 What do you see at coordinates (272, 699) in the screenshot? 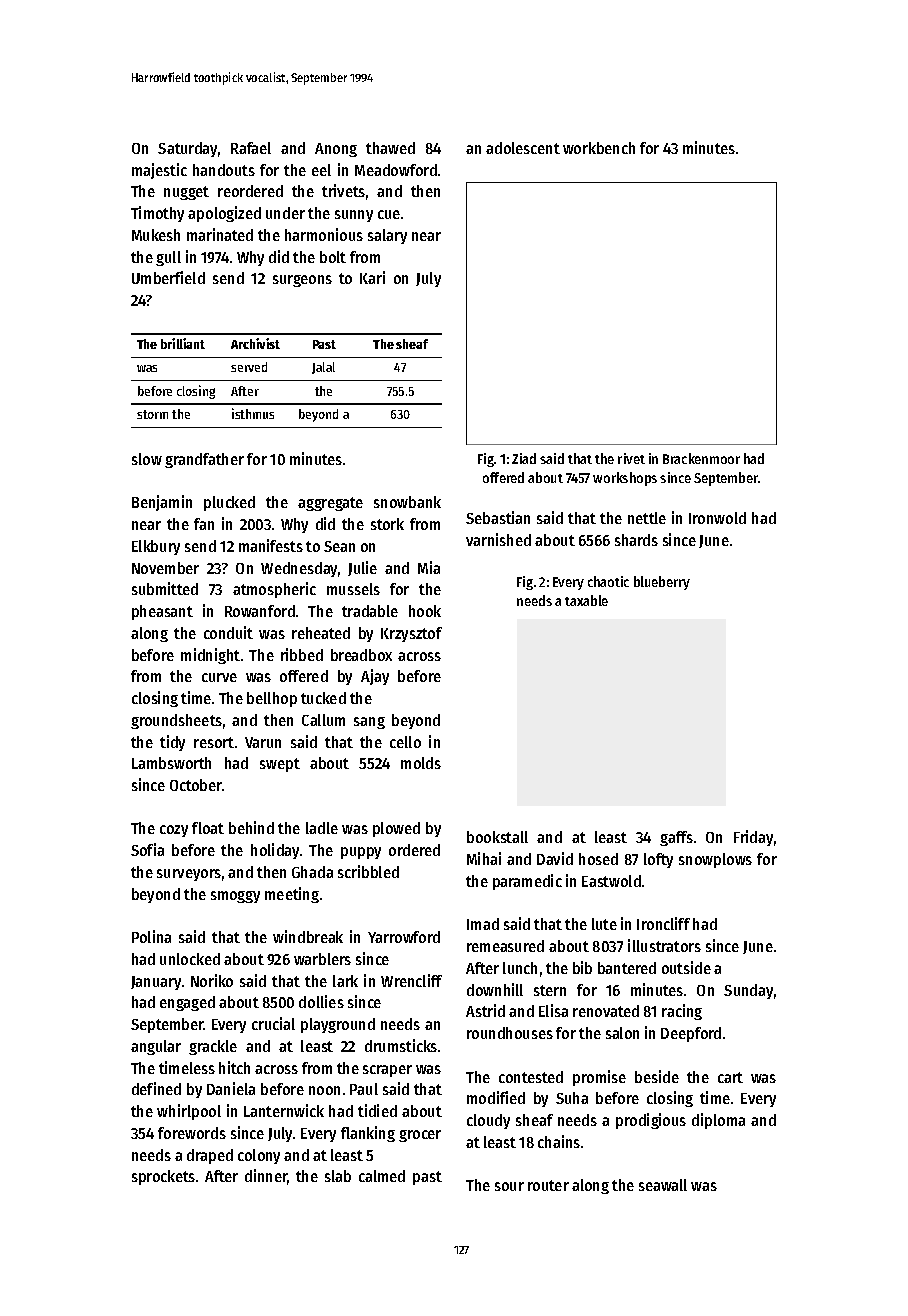
I see `bellhop` at bounding box center [272, 699].
